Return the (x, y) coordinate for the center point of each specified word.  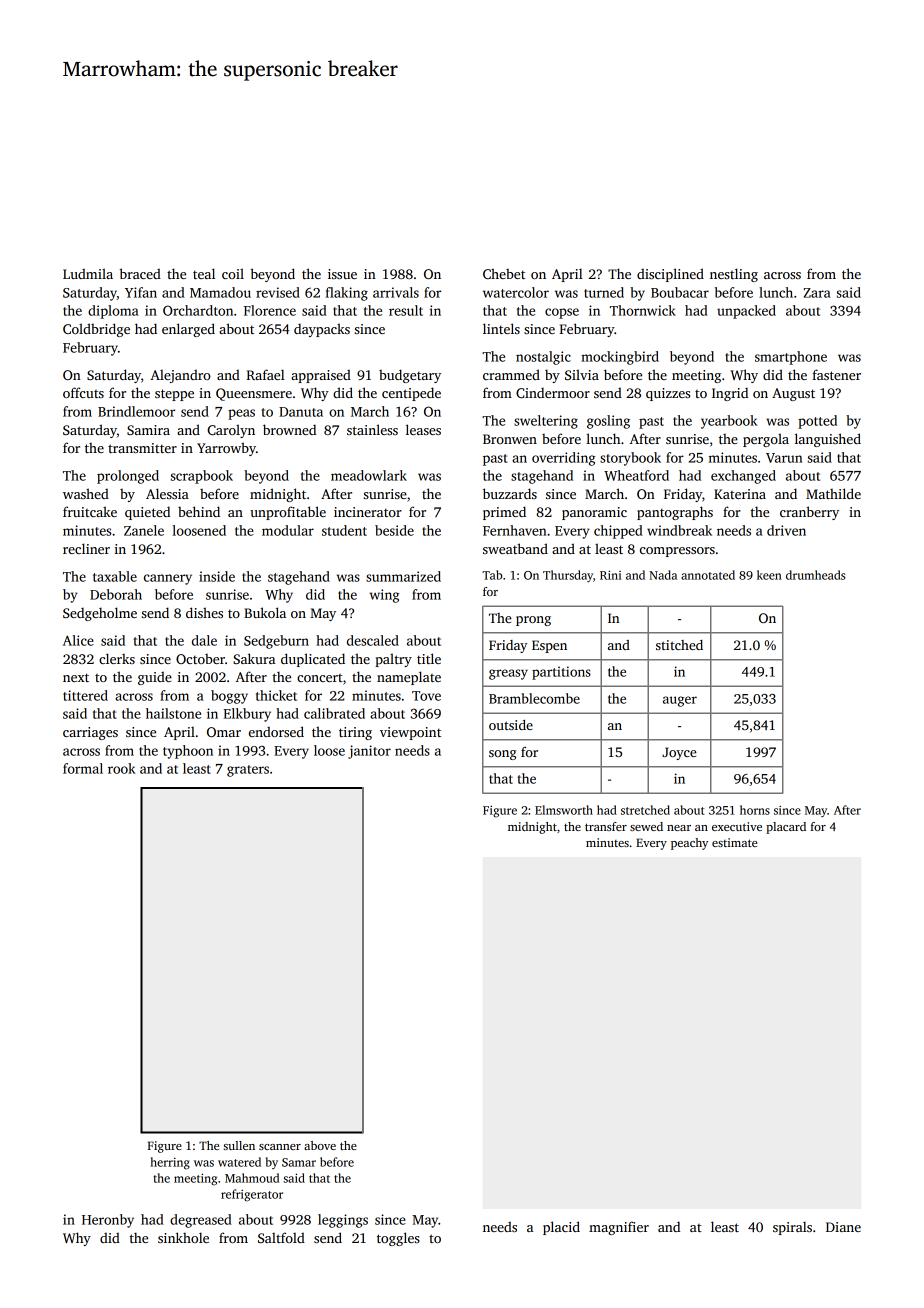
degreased (201, 1221)
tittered (85, 695)
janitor (369, 752)
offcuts (83, 392)
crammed (511, 374)
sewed (646, 826)
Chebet (504, 273)
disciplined (670, 275)
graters (248, 771)
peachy (689, 844)
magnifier (619, 1228)
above (320, 1145)
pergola (766, 440)
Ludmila (88, 273)
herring (170, 1163)
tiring (355, 733)
